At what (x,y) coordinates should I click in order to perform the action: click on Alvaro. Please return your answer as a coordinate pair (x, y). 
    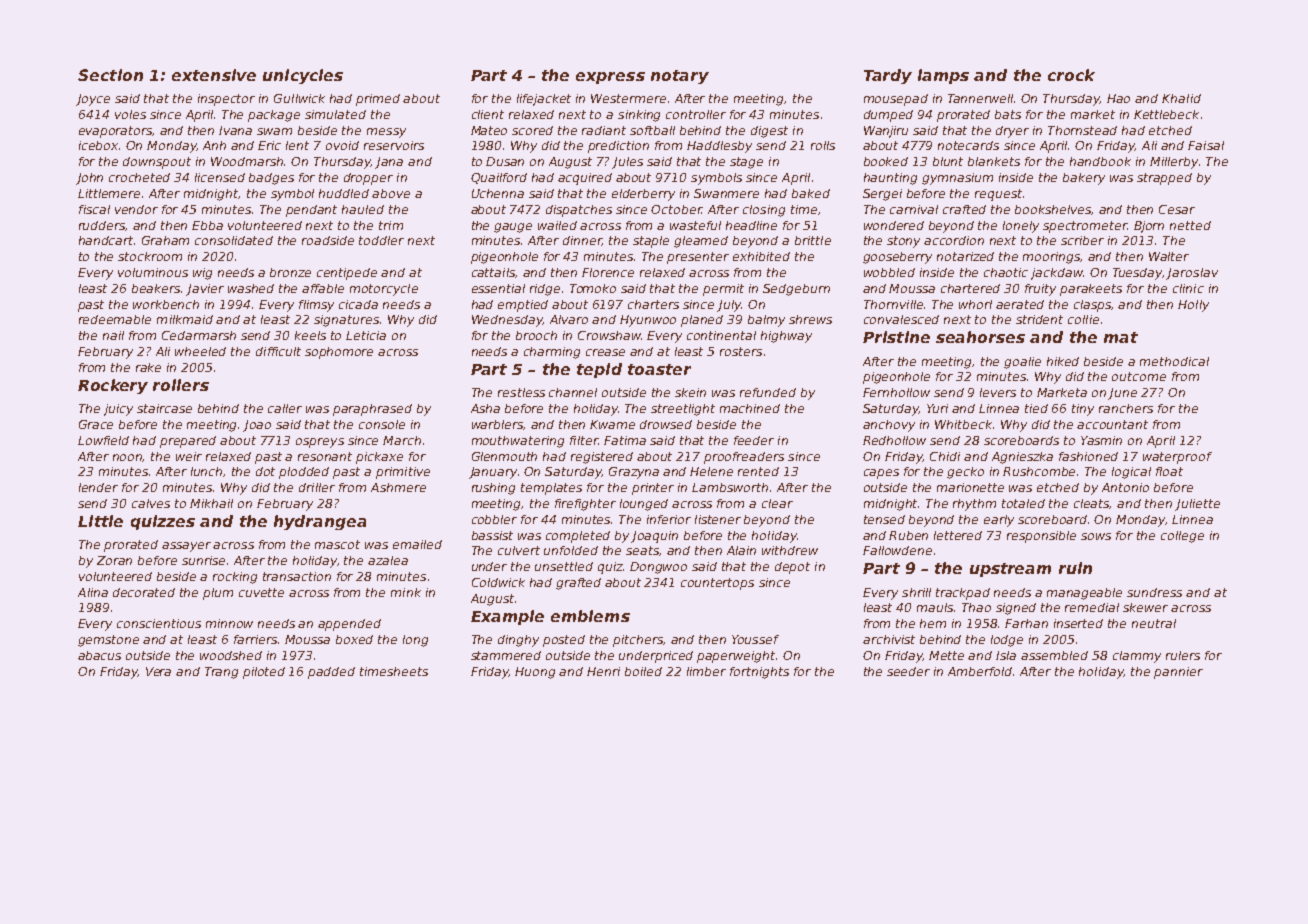
    Looking at the image, I should click on (569, 319).
